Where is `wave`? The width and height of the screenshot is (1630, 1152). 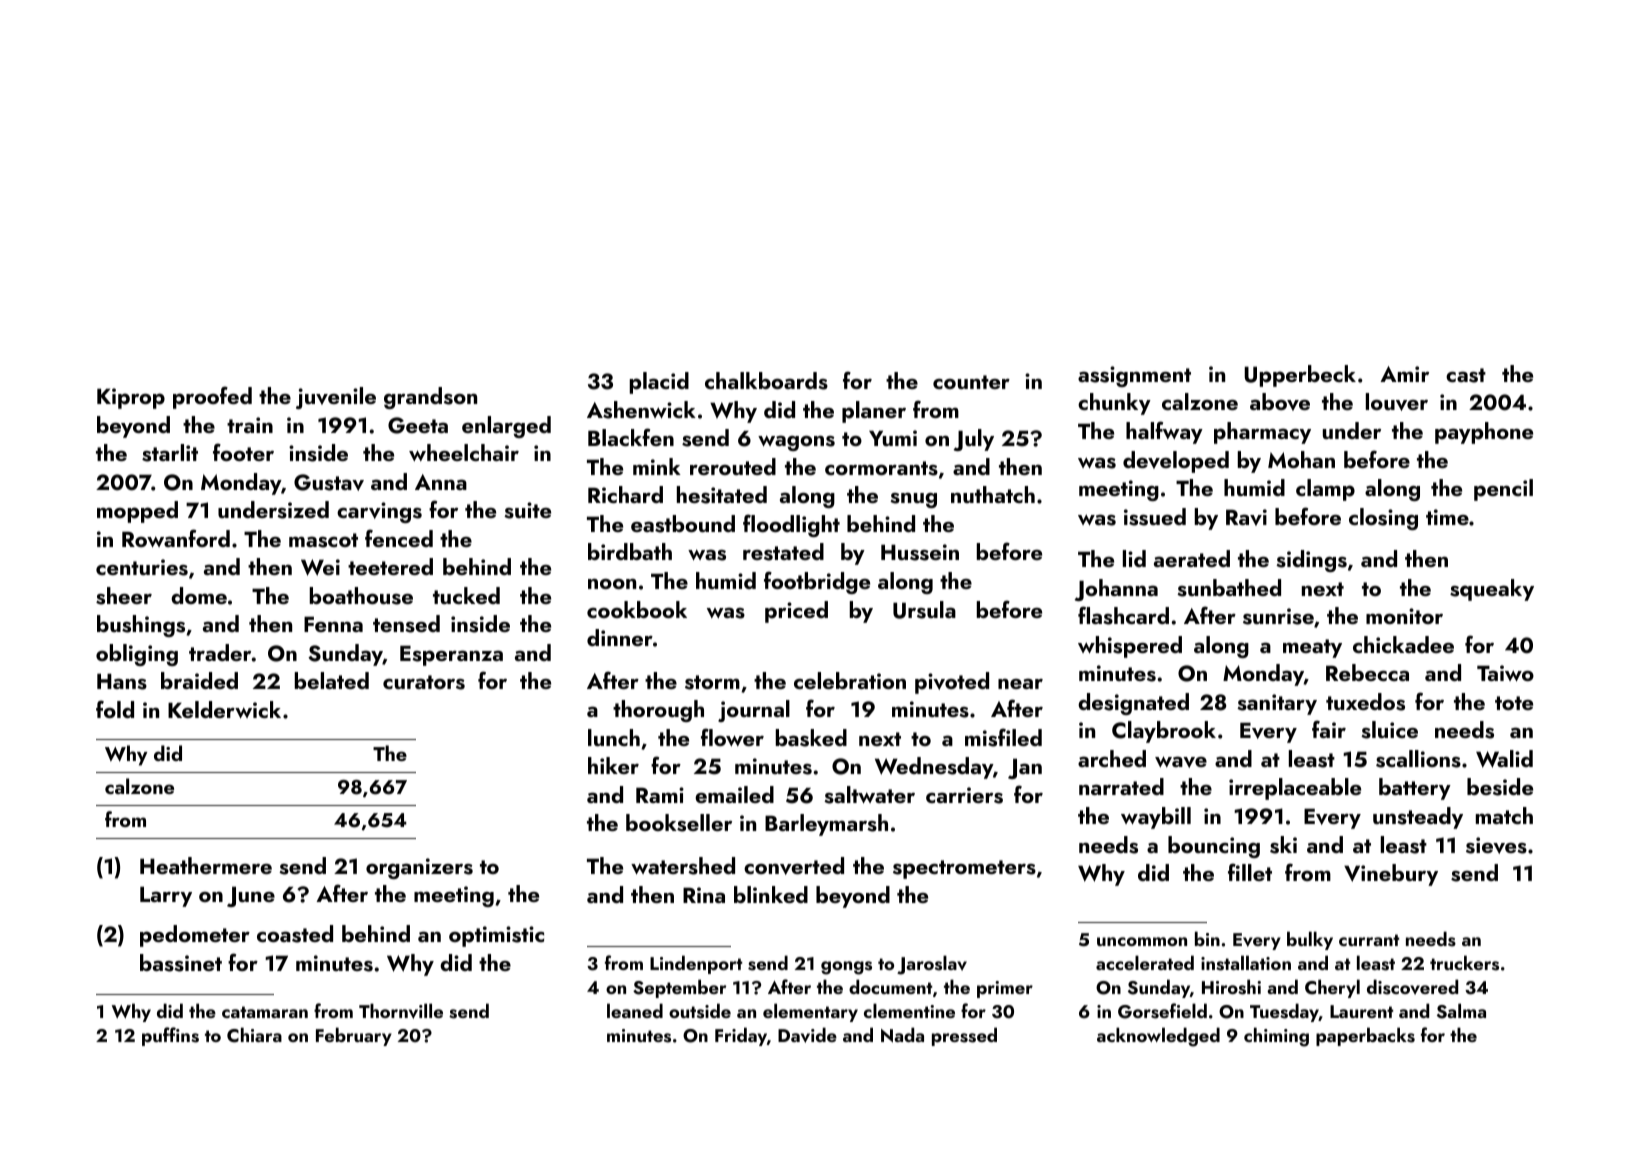
wave is located at coordinates (1181, 762).
